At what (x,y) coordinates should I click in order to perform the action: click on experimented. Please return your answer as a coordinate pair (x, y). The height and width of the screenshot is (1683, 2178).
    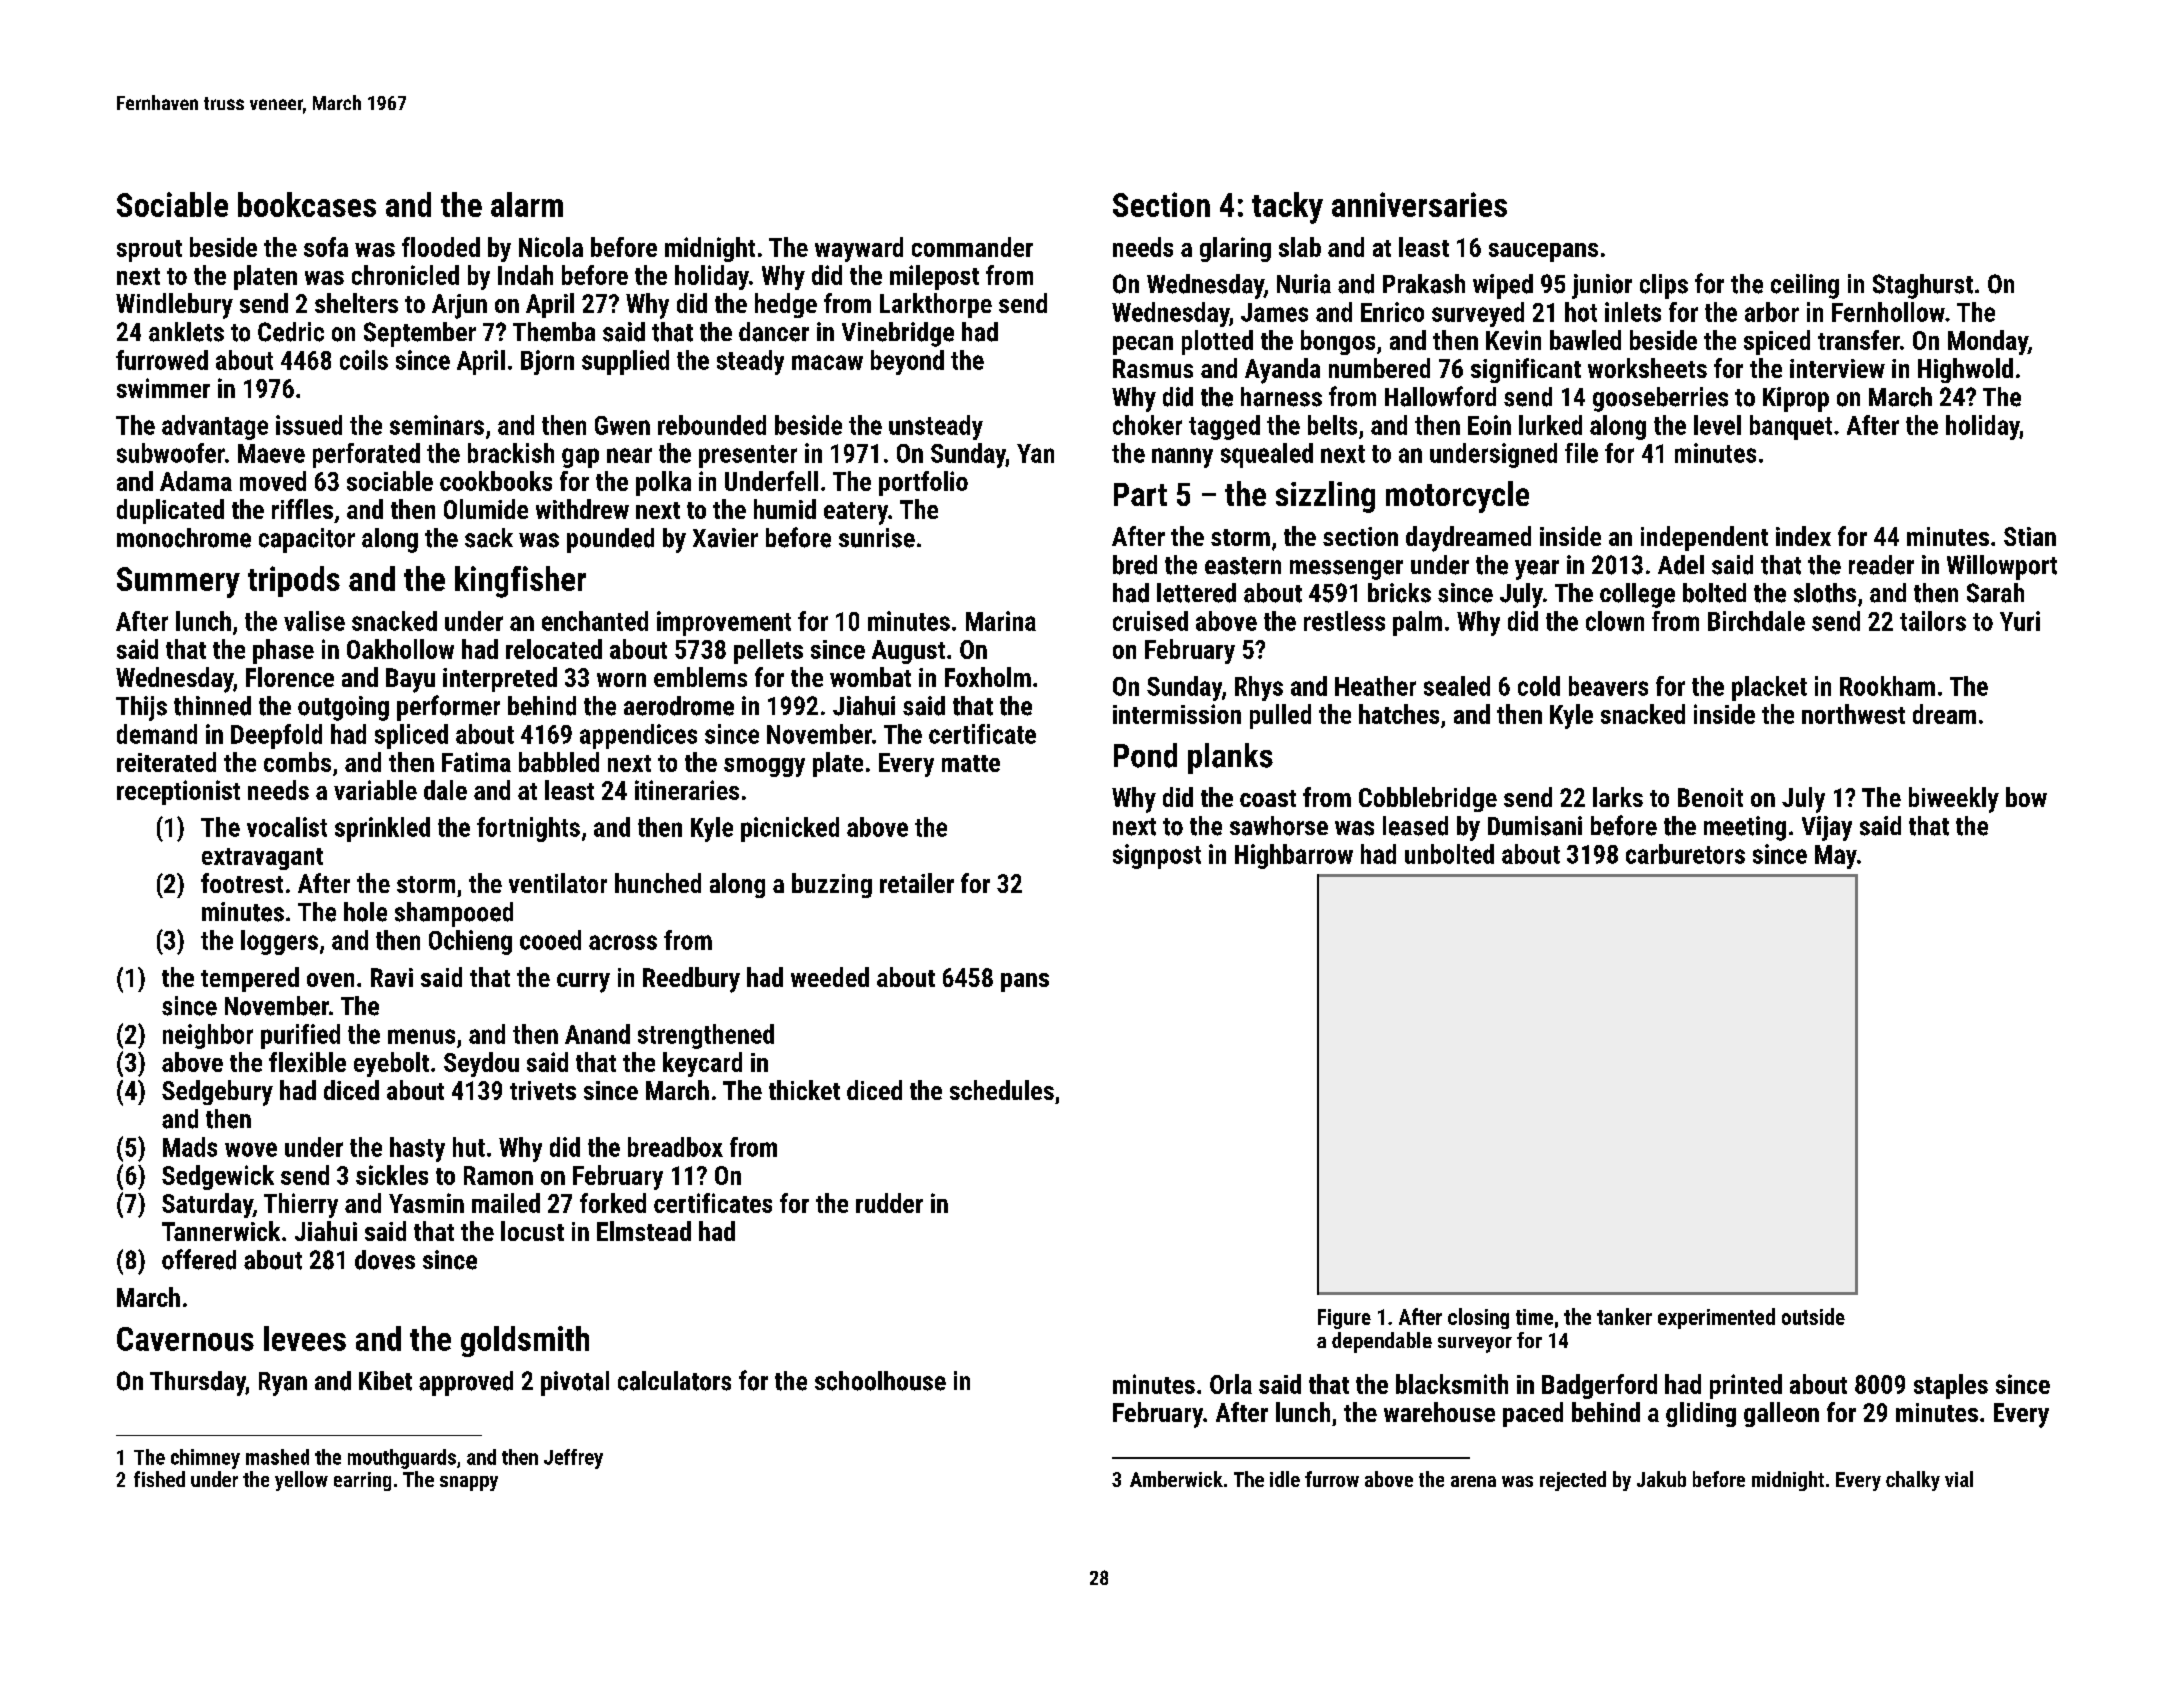
    Looking at the image, I should click on (1716, 1318).
